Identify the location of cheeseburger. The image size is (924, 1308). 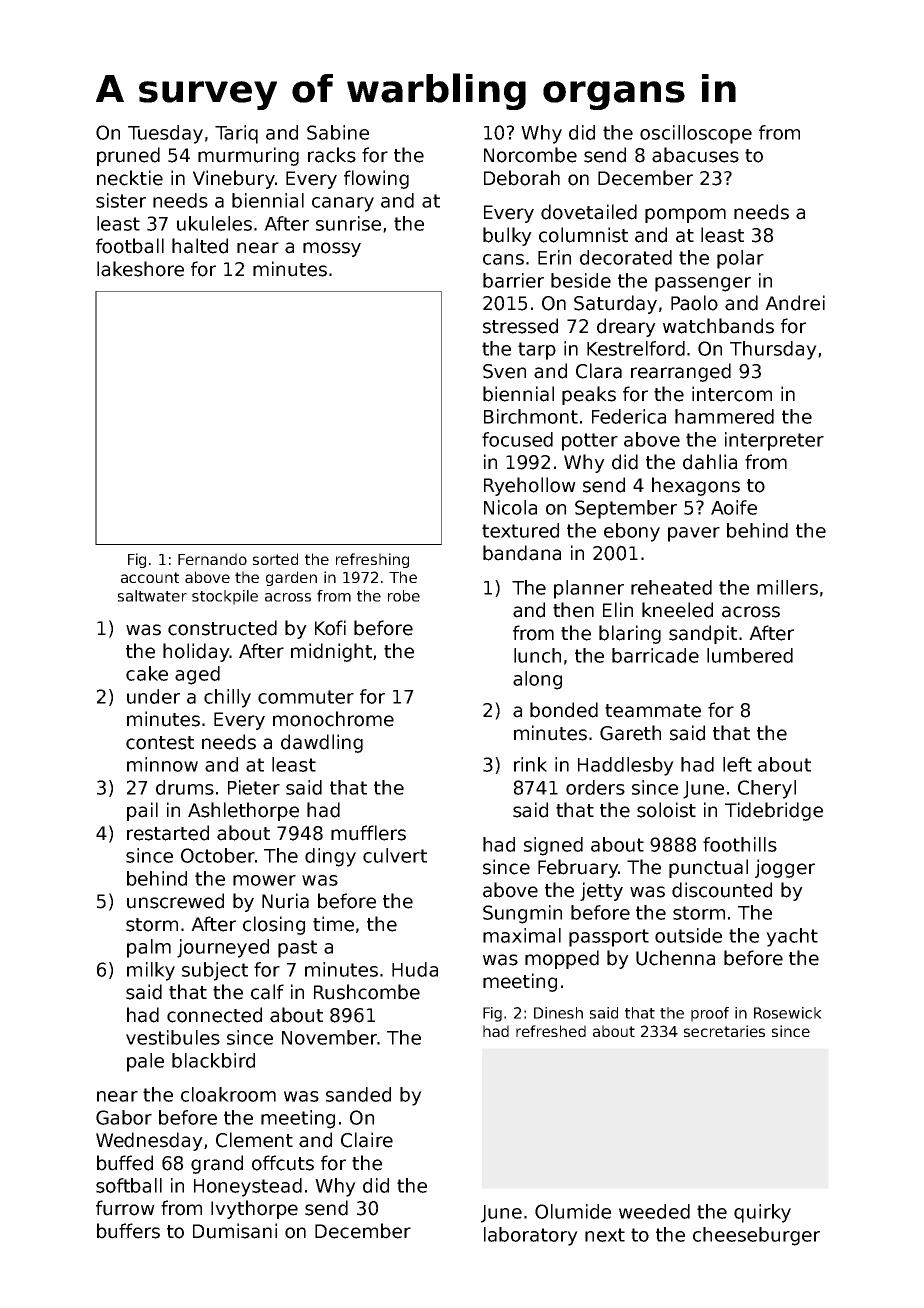
(756, 1236).
